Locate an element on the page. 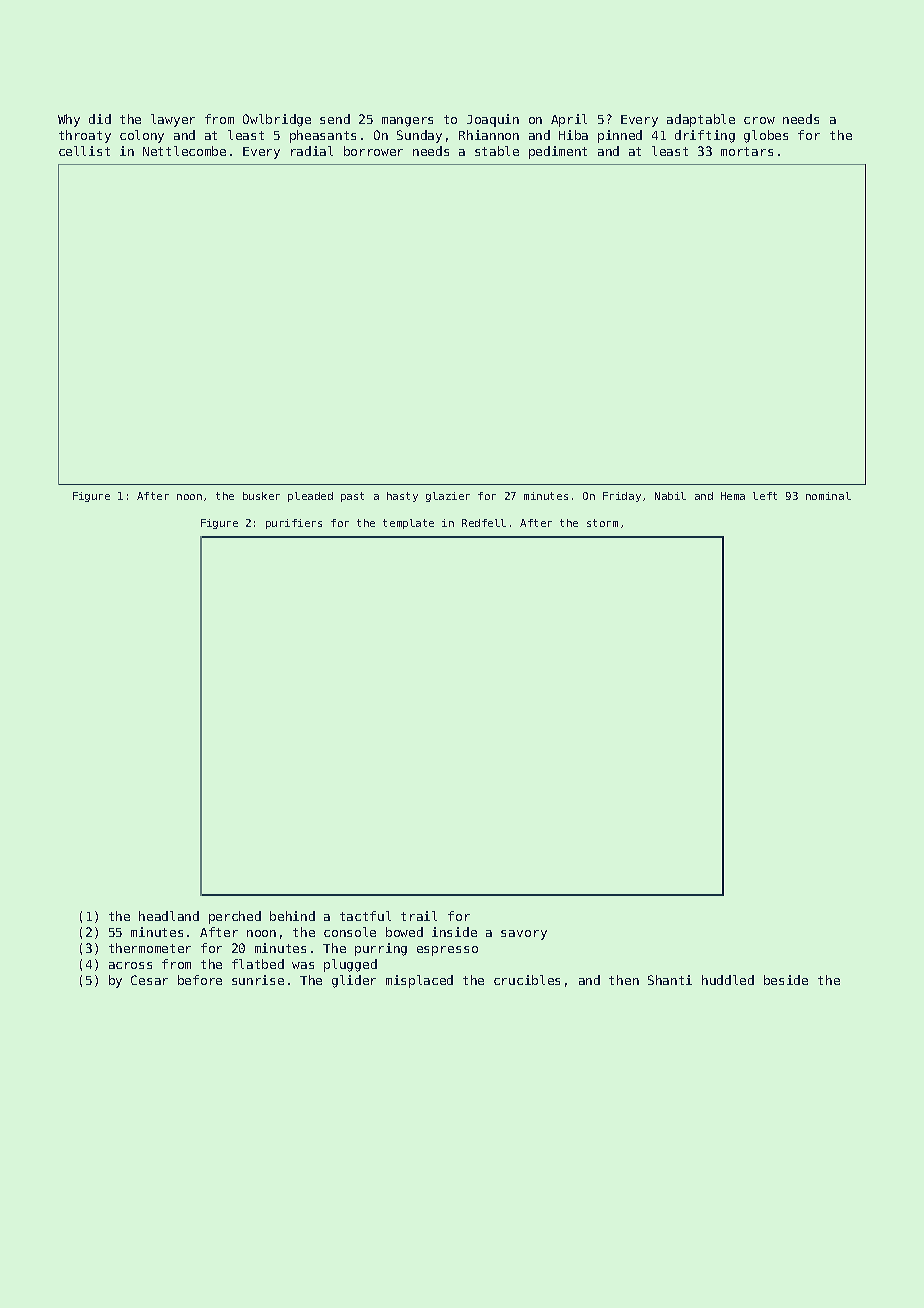  Nabil is located at coordinates (670, 496).
